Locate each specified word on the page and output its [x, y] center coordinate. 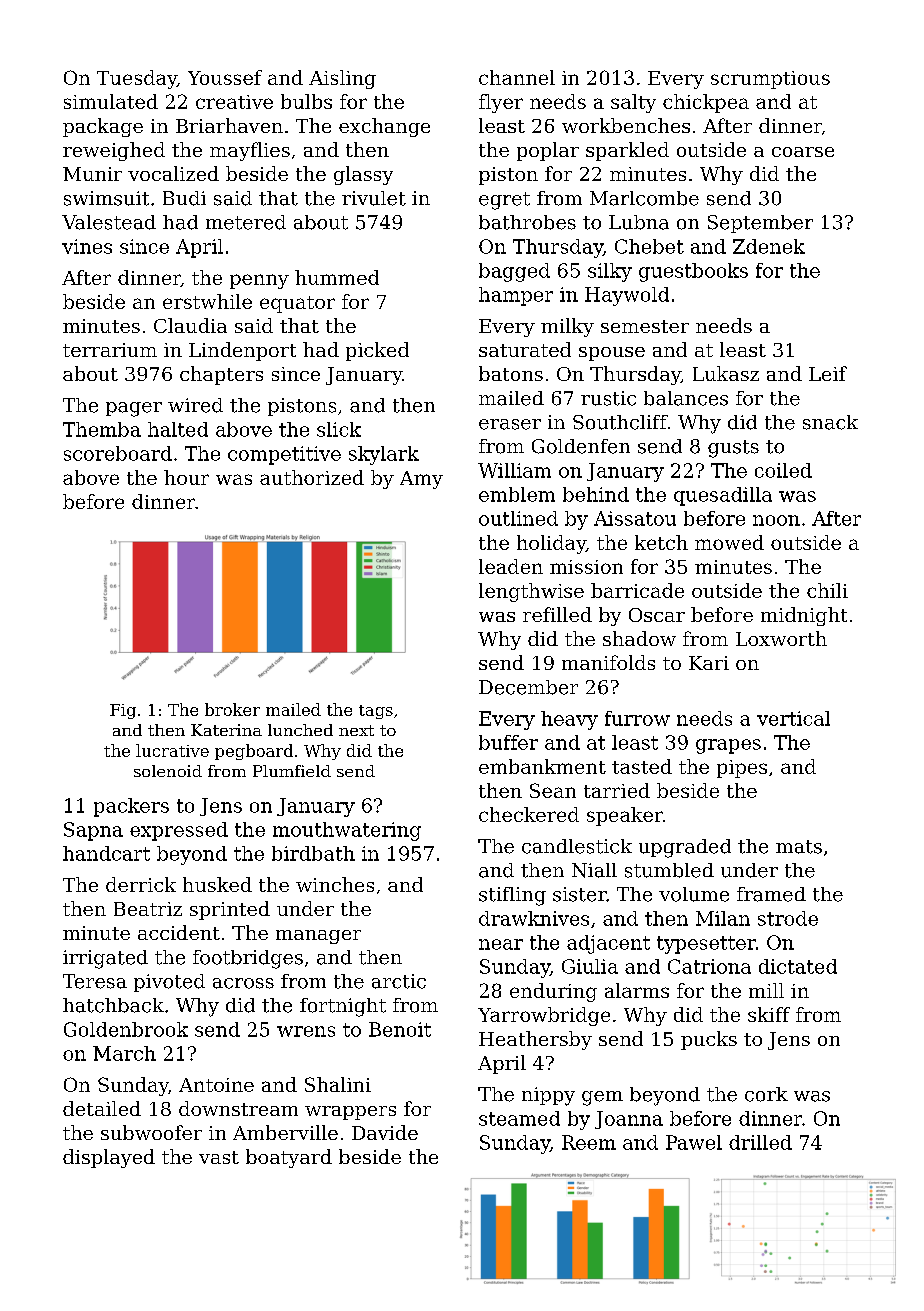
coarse [803, 152]
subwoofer [151, 1132]
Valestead [109, 222]
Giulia [590, 966]
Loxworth [781, 638]
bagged [514, 272]
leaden [511, 566]
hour [186, 477]
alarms [637, 990]
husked [217, 884]
